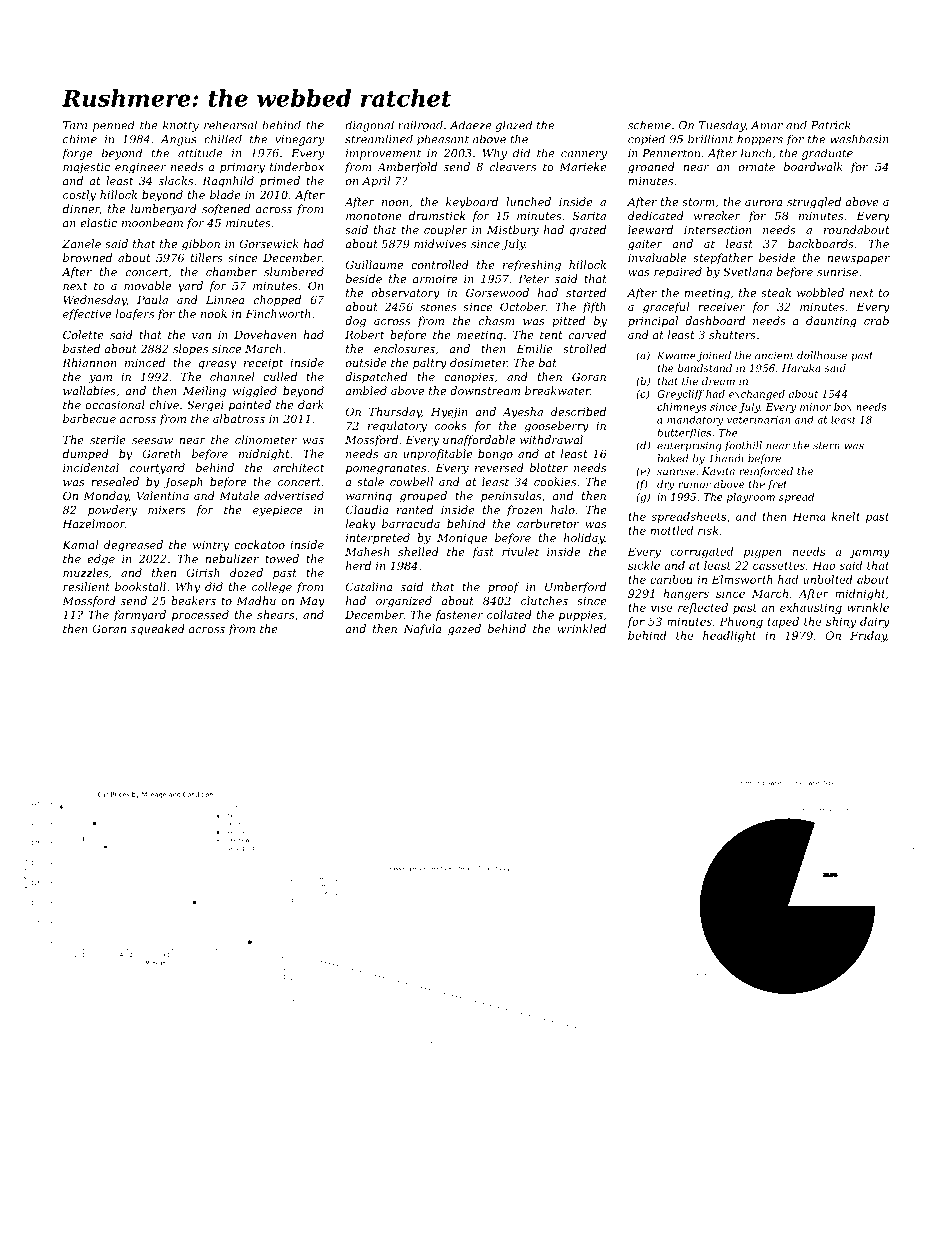 The width and height of the screenshot is (952, 1233). What do you see at coordinates (250, 406) in the screenshot?
I see `painted` at bounding box center [250, 406].
